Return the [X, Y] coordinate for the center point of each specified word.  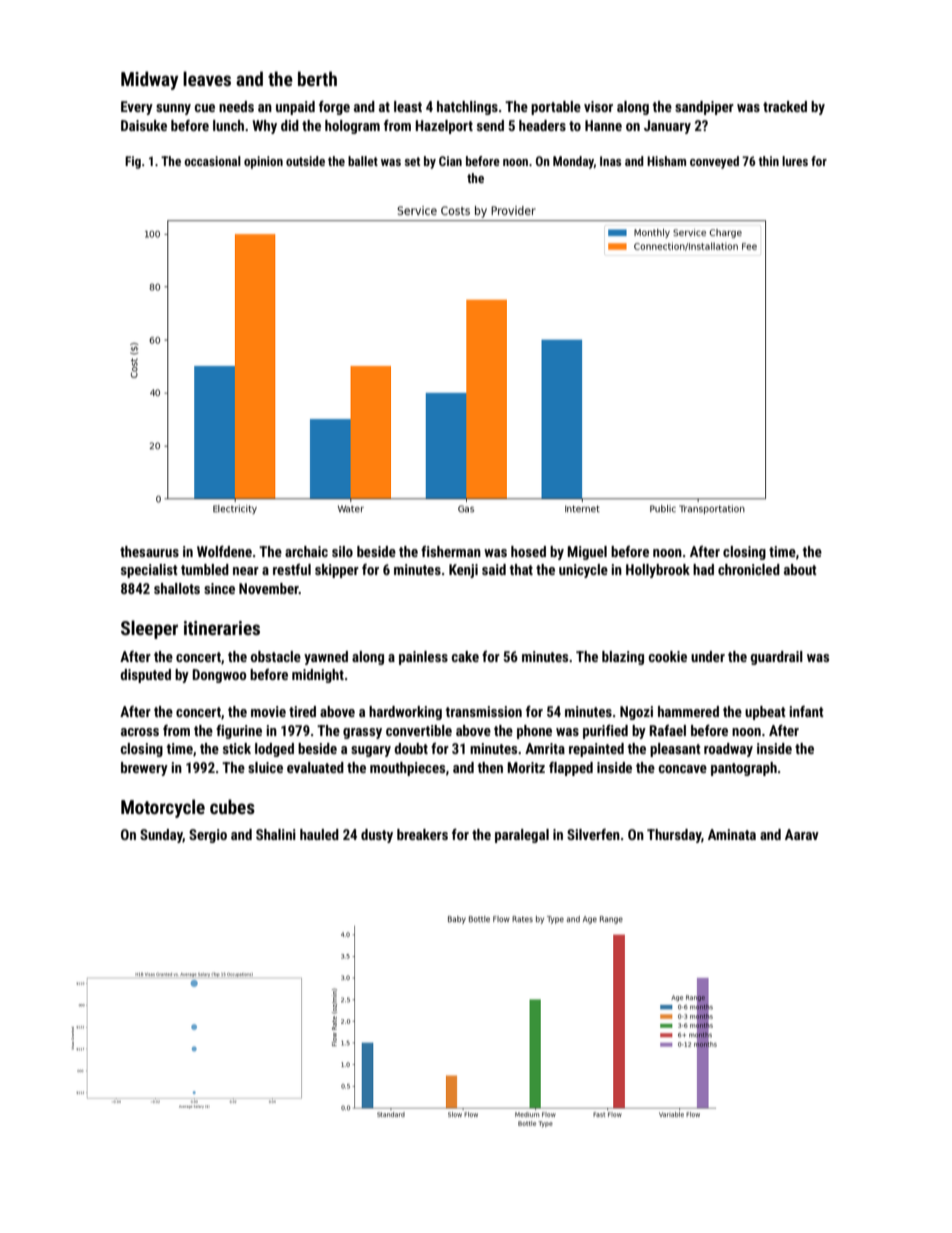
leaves [207, 78]
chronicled [749, 569]
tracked [785, 106]
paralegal [522, 836]
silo [342, 551]
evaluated [315, 767]
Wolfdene [224, 551]
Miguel [587, 553]
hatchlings [467, 108]
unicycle [583, 571]
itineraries [222, 628]
